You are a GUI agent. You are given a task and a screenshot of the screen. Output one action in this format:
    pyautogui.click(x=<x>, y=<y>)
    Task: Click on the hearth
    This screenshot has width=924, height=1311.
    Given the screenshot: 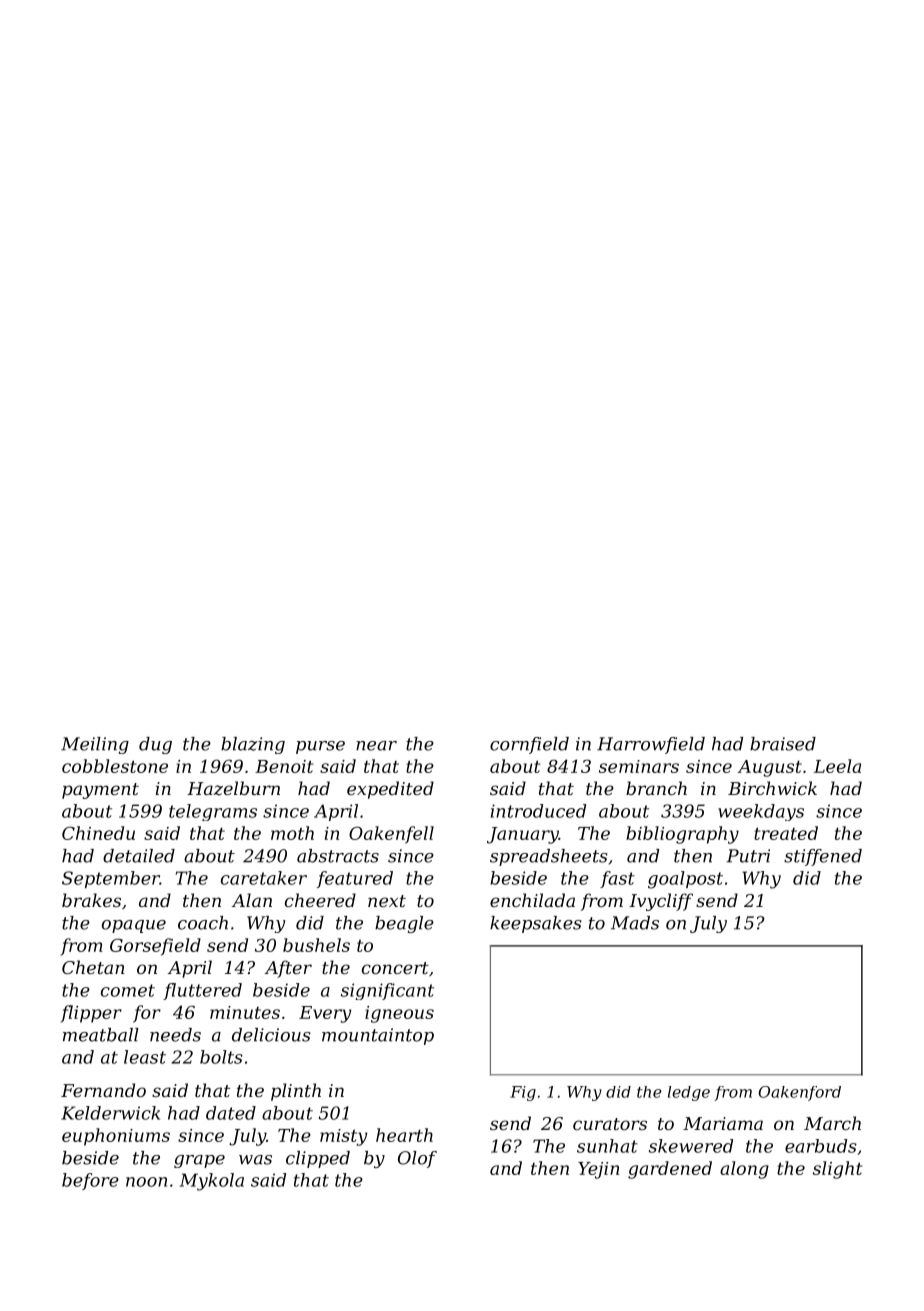 What is the action you would take?
    pyautogui.click(x=404, y=1135)
